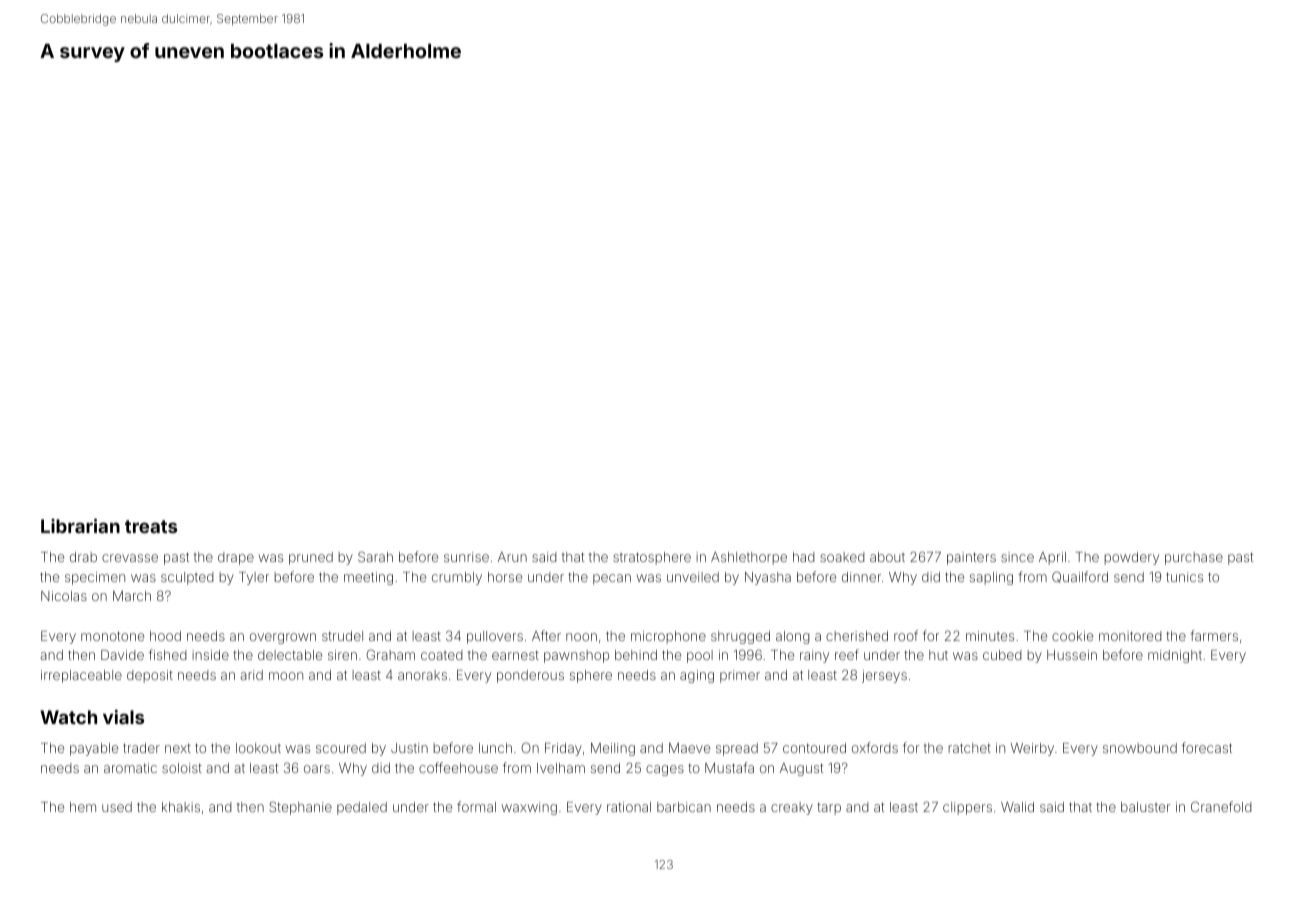  I want to click on Arun, so click(512, 557).
